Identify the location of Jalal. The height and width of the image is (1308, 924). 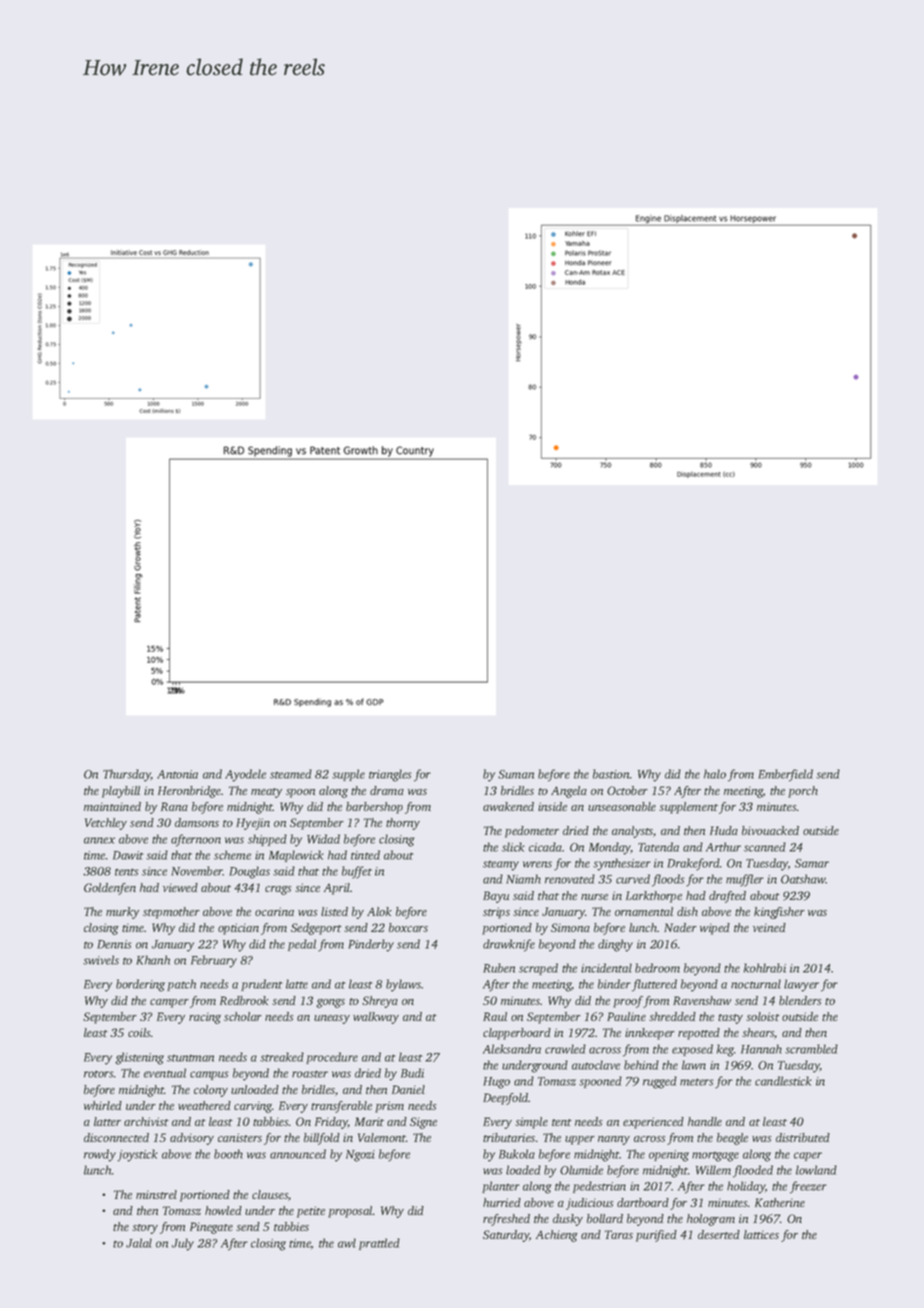
(139, 1243).
